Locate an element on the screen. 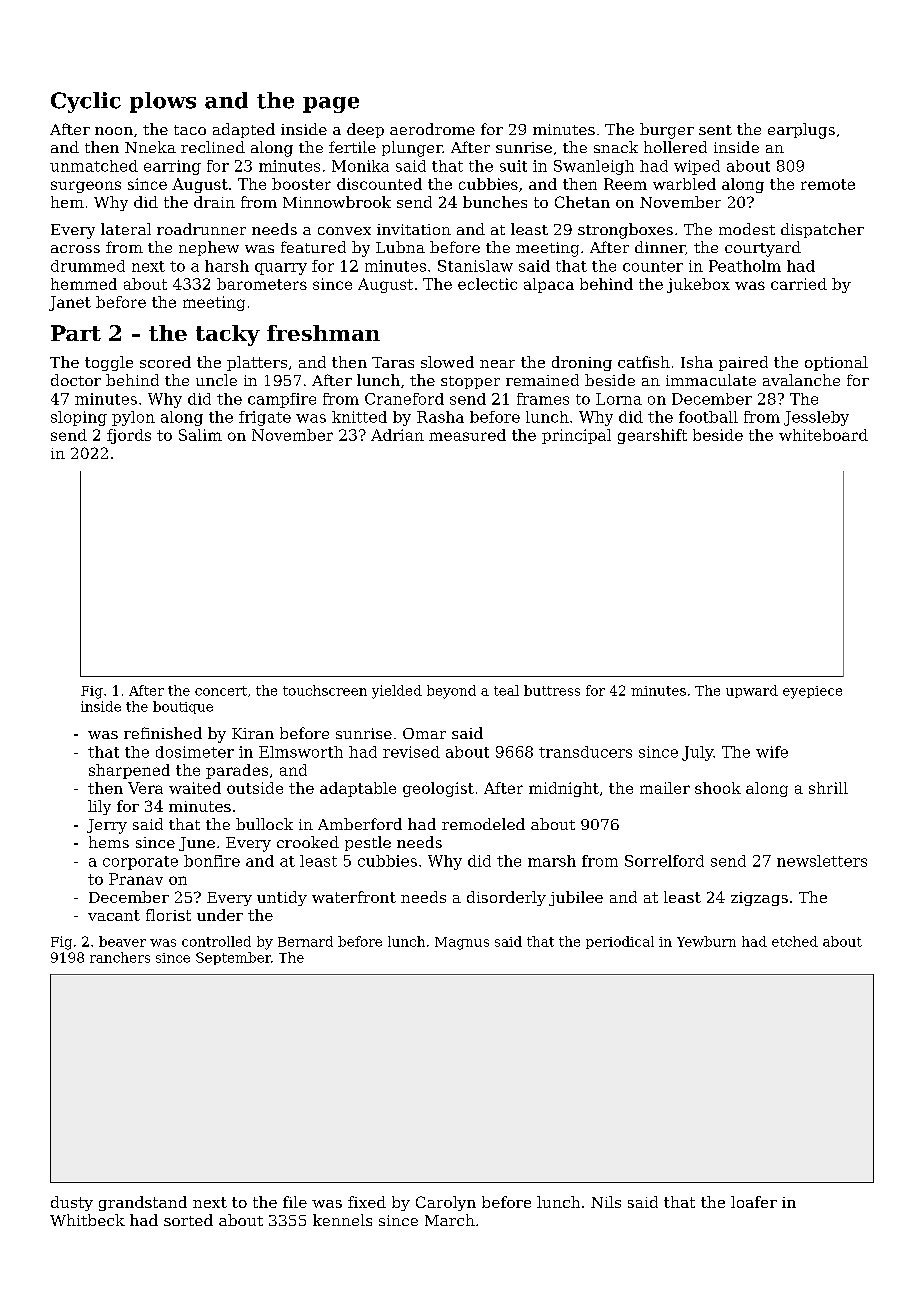  nephew is located at coordinates (209, 248).
